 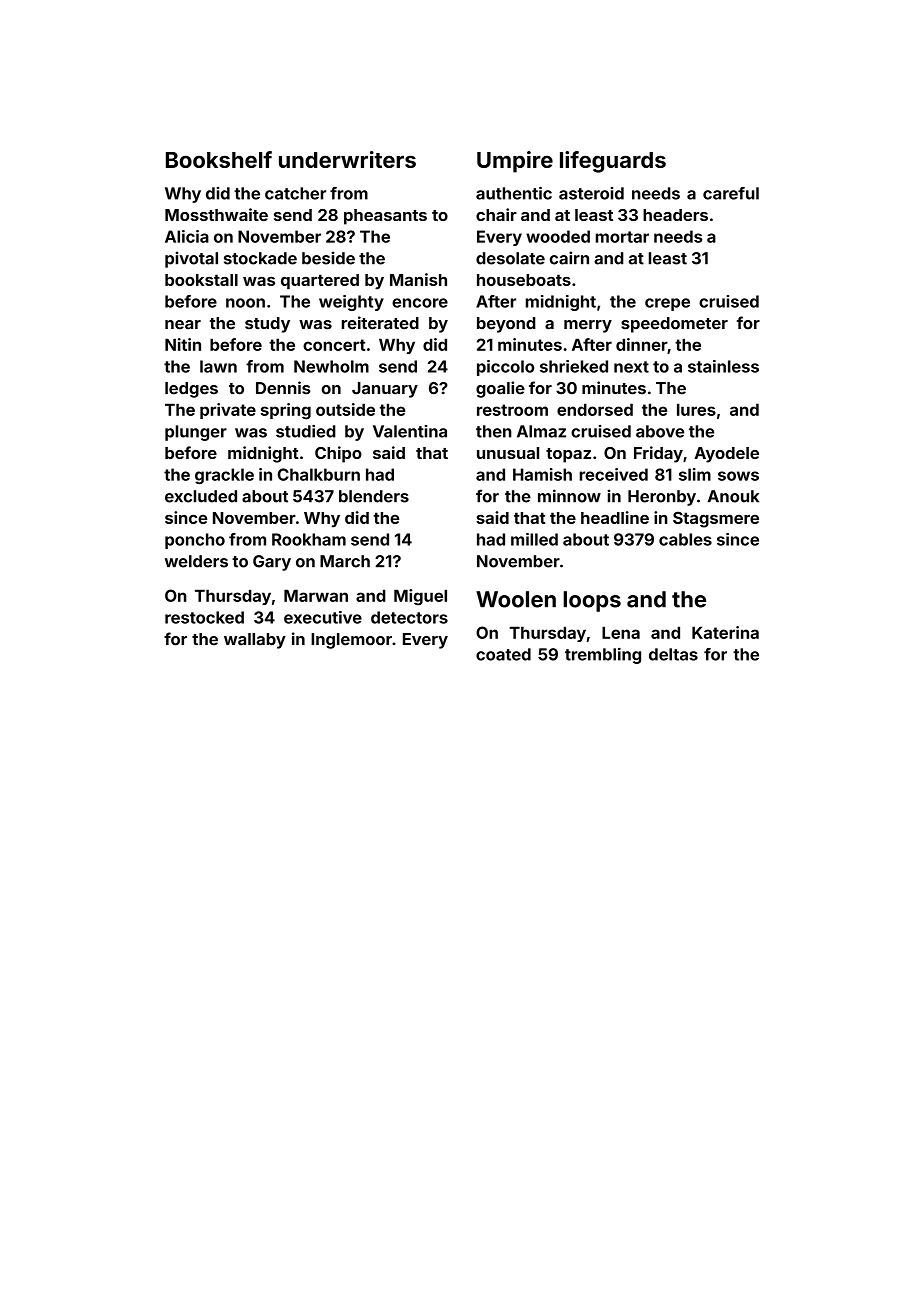 What do you see at coordinates (260, 258) in the screenshot?
I see `stockade` at bounding box center [260, 258].
